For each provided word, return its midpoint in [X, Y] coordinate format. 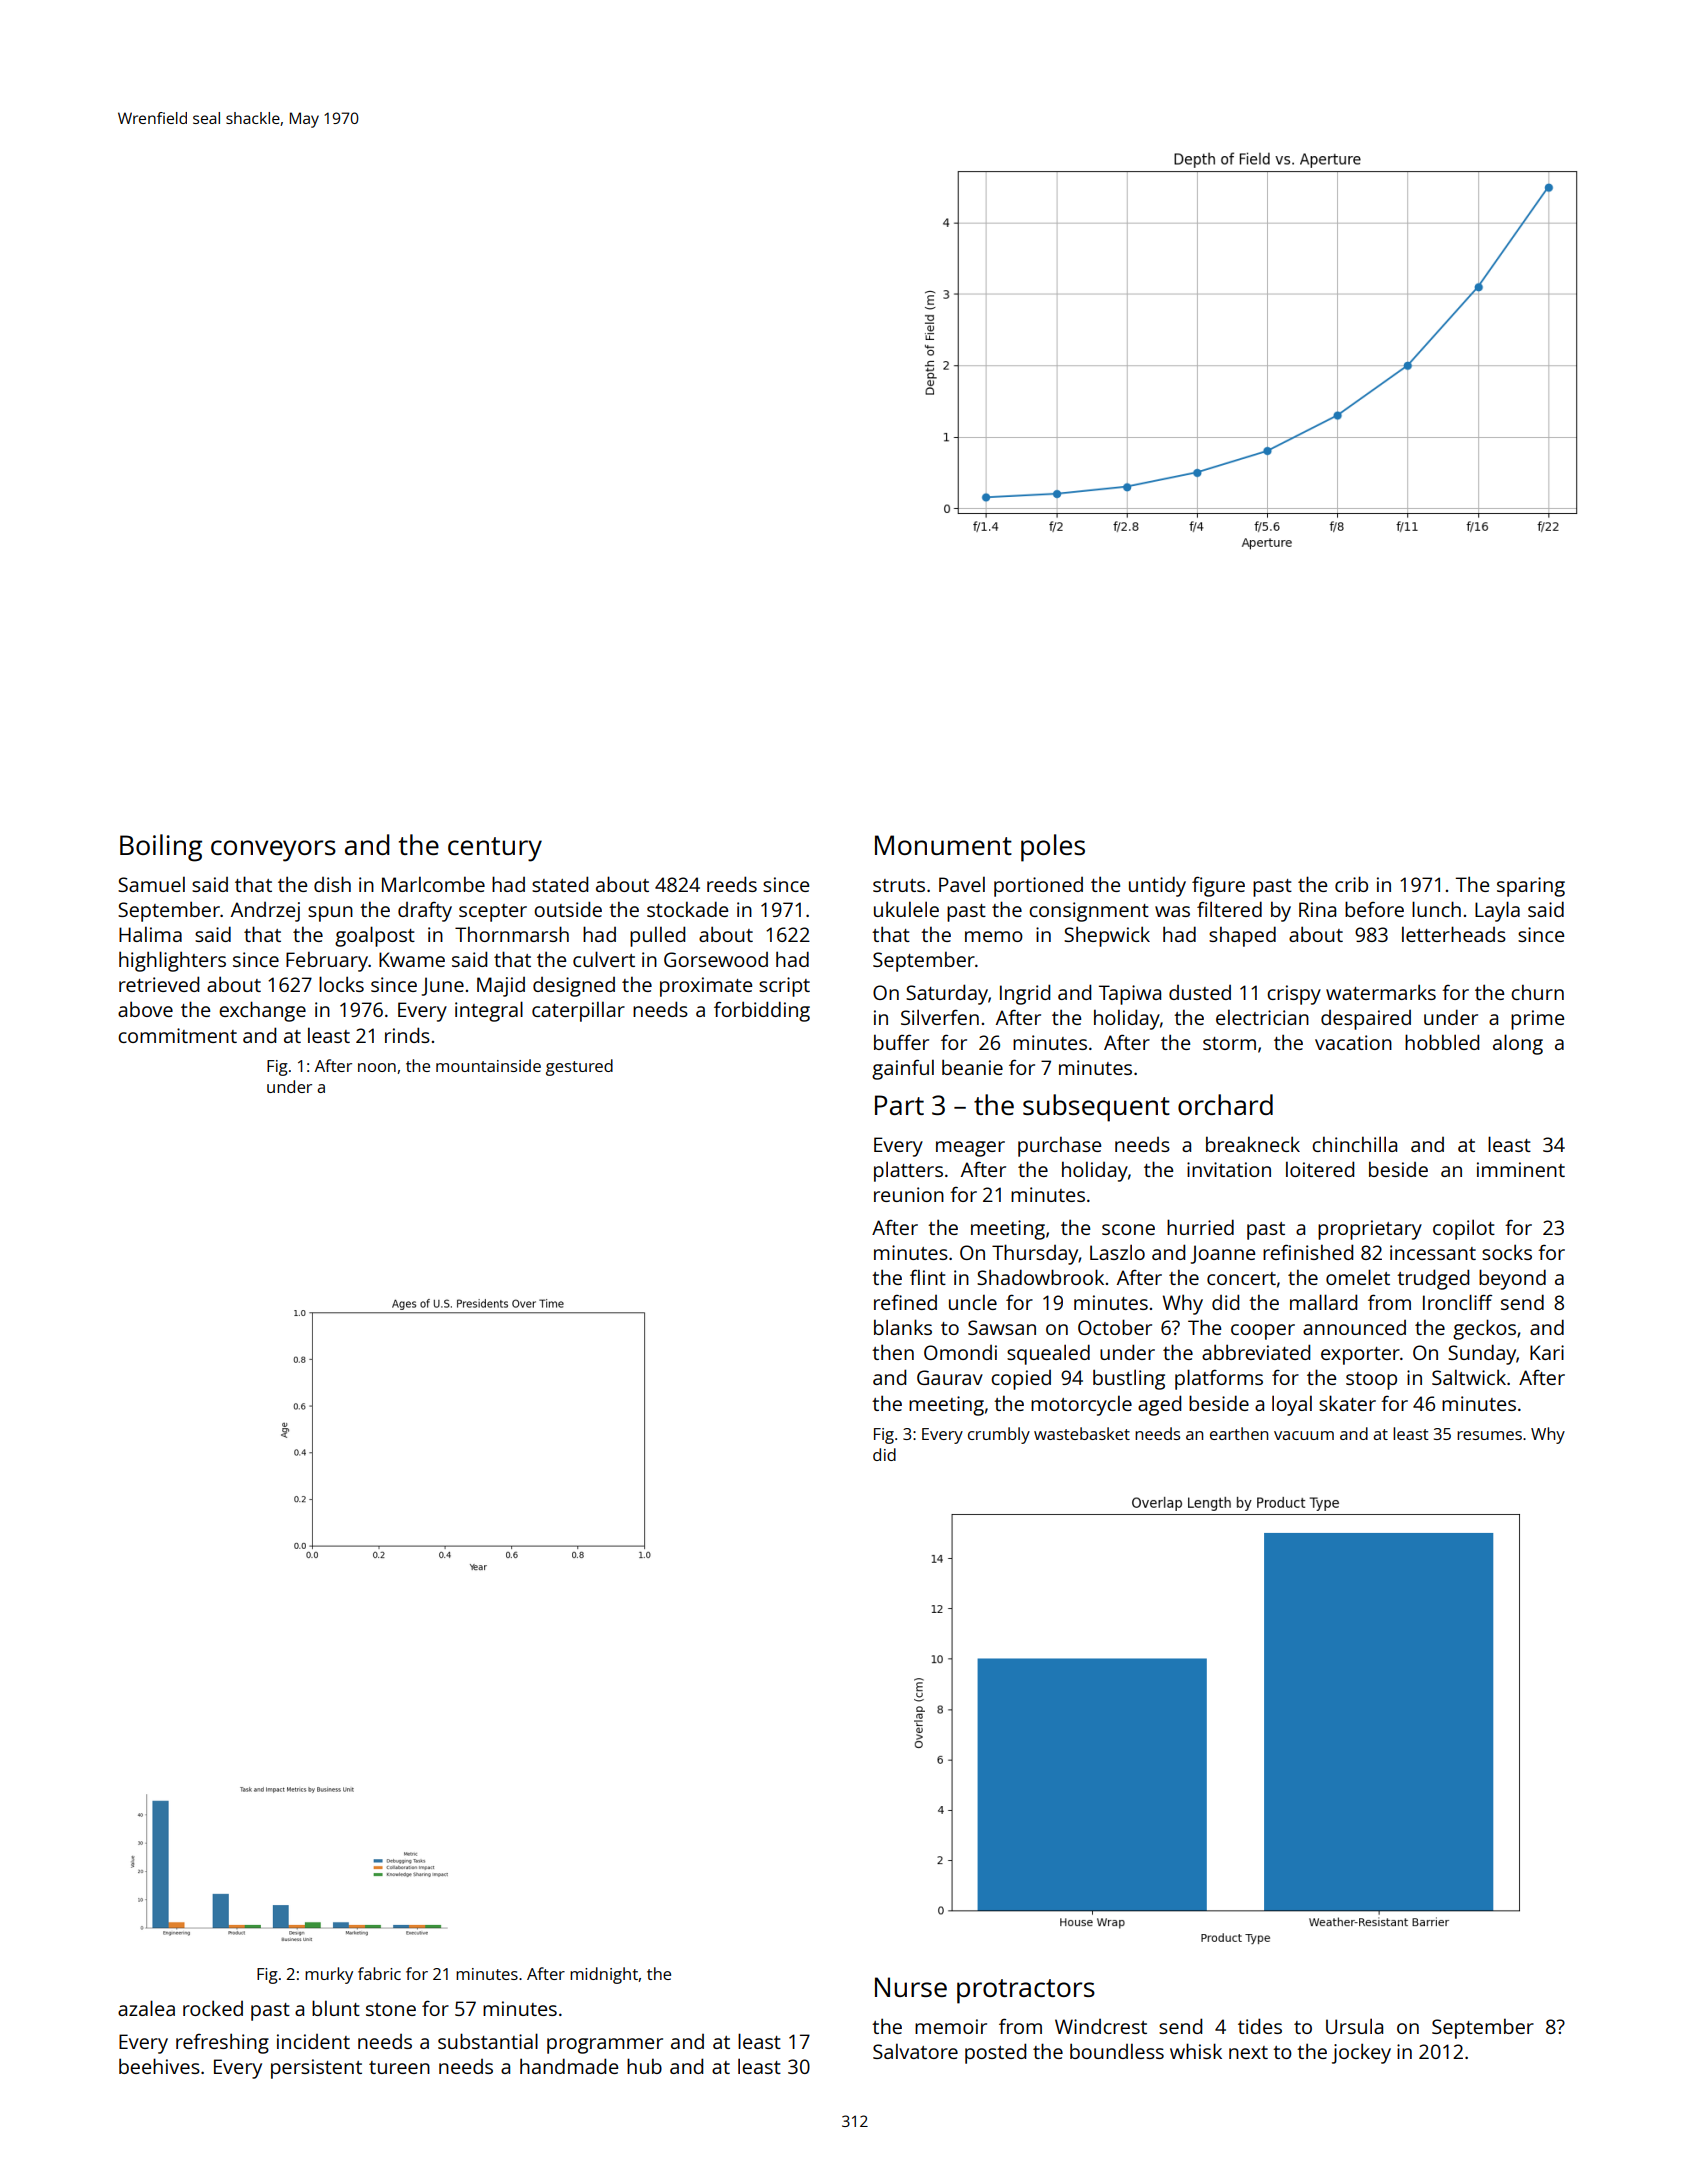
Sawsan [1002, 1327]
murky [329, 1975]
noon [377, 1067]
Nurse [911, 1987]
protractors [1026, 1991]
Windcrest [1101, 2026]
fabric [379, 1973]
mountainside [488, 1065]
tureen [399, 2067]
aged [1159, 1405]
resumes [1489, 1435]
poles [1053, 848]
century [495, 849]
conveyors [273, 851]
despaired [1366, 1020]
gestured [579, 1067]
